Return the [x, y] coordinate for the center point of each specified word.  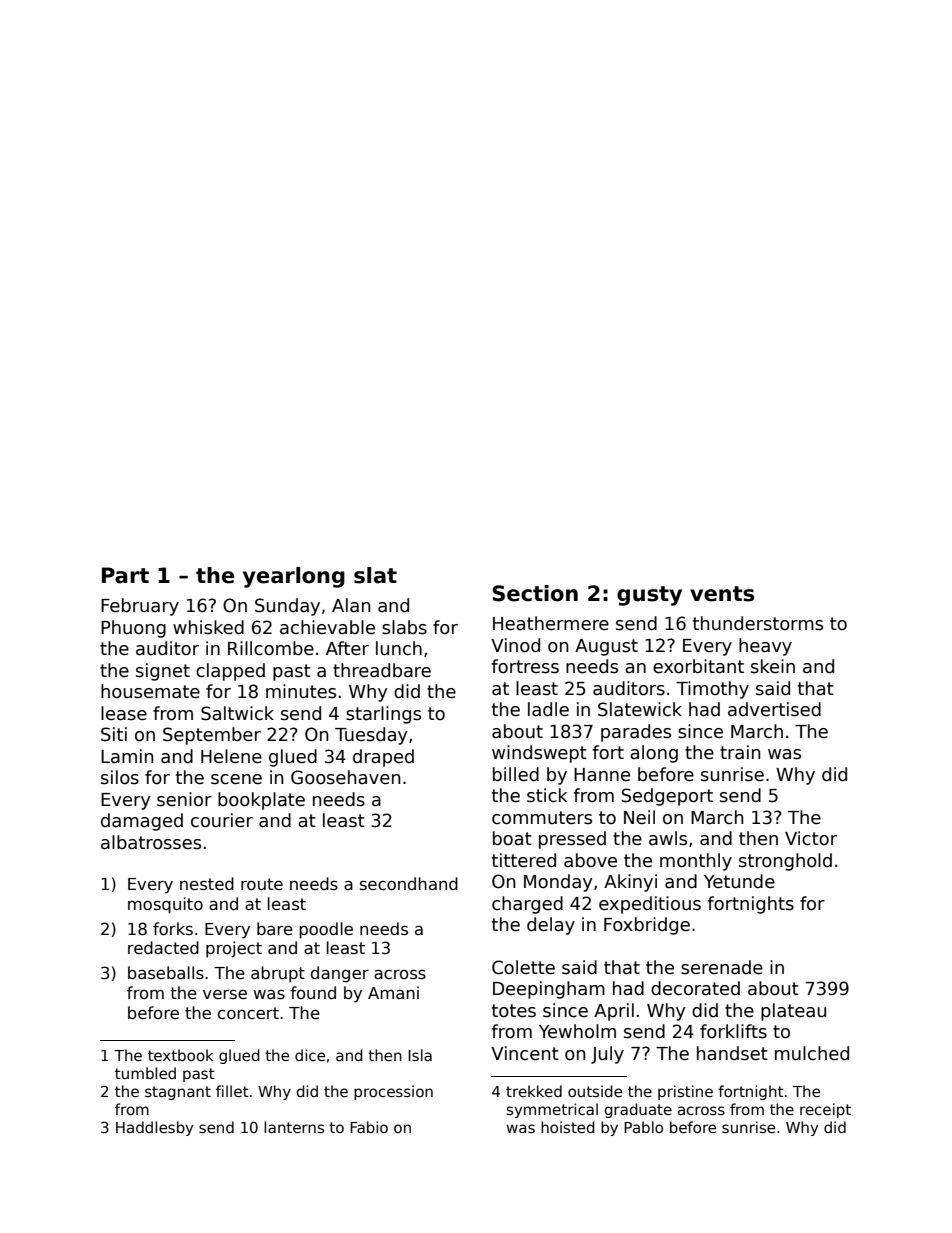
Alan [351, 605]
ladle [548, 709]
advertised [774, 709]
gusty [649, 596]
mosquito [165, 905]
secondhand [409, 883]
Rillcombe [271, 648]
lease [124, 713]
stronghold [785, 862]
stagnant [178, 1093]
